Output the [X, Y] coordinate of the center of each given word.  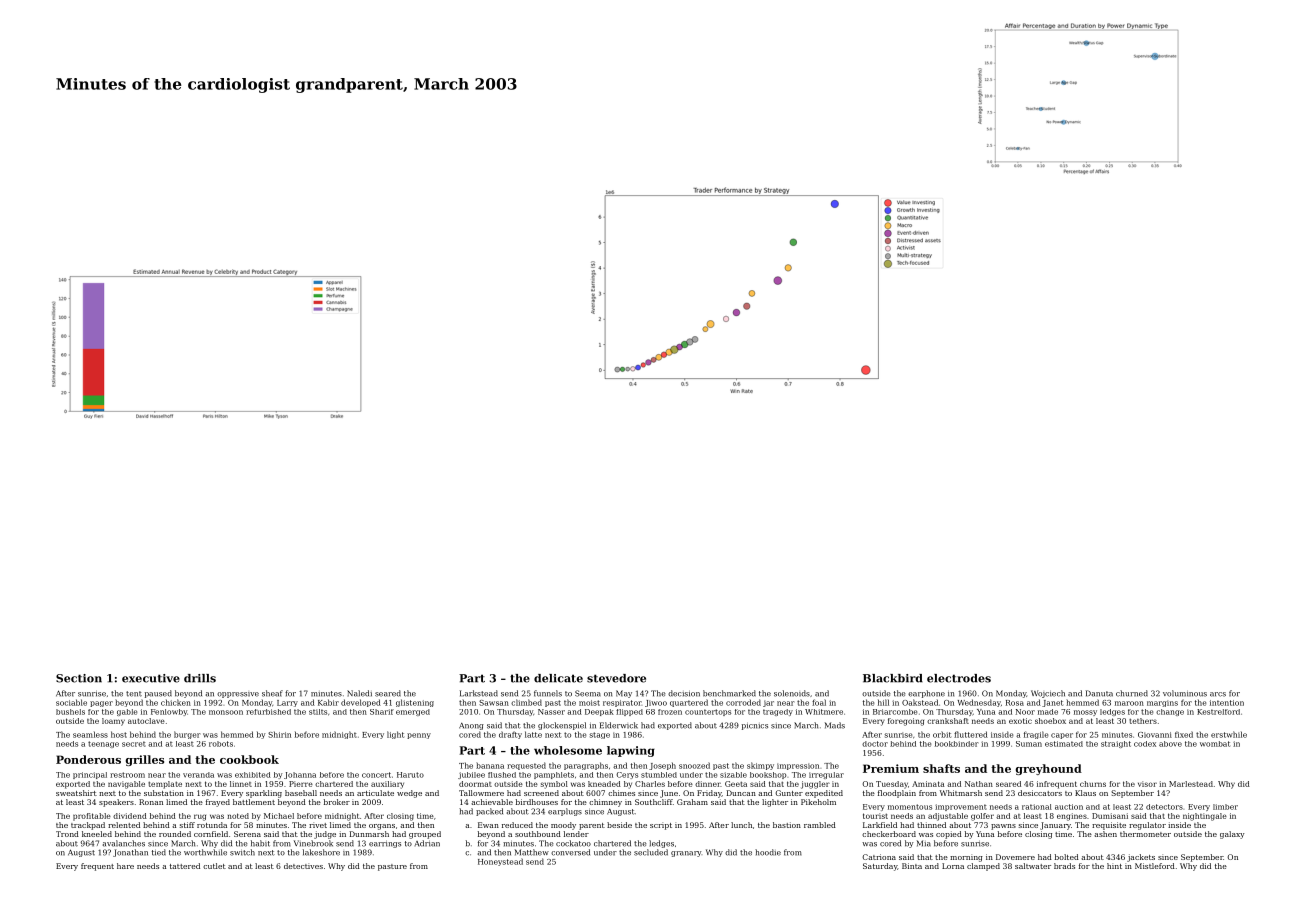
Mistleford [1155, 866]
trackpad [88, 826]
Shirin [279, 734]
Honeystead [500, 862]
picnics [755, 726]
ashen [1105, 834]
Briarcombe [895, 712]
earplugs [565, 812]
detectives [303, 866]
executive [151, 678]
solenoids [792, 693]
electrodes [959, 678]
